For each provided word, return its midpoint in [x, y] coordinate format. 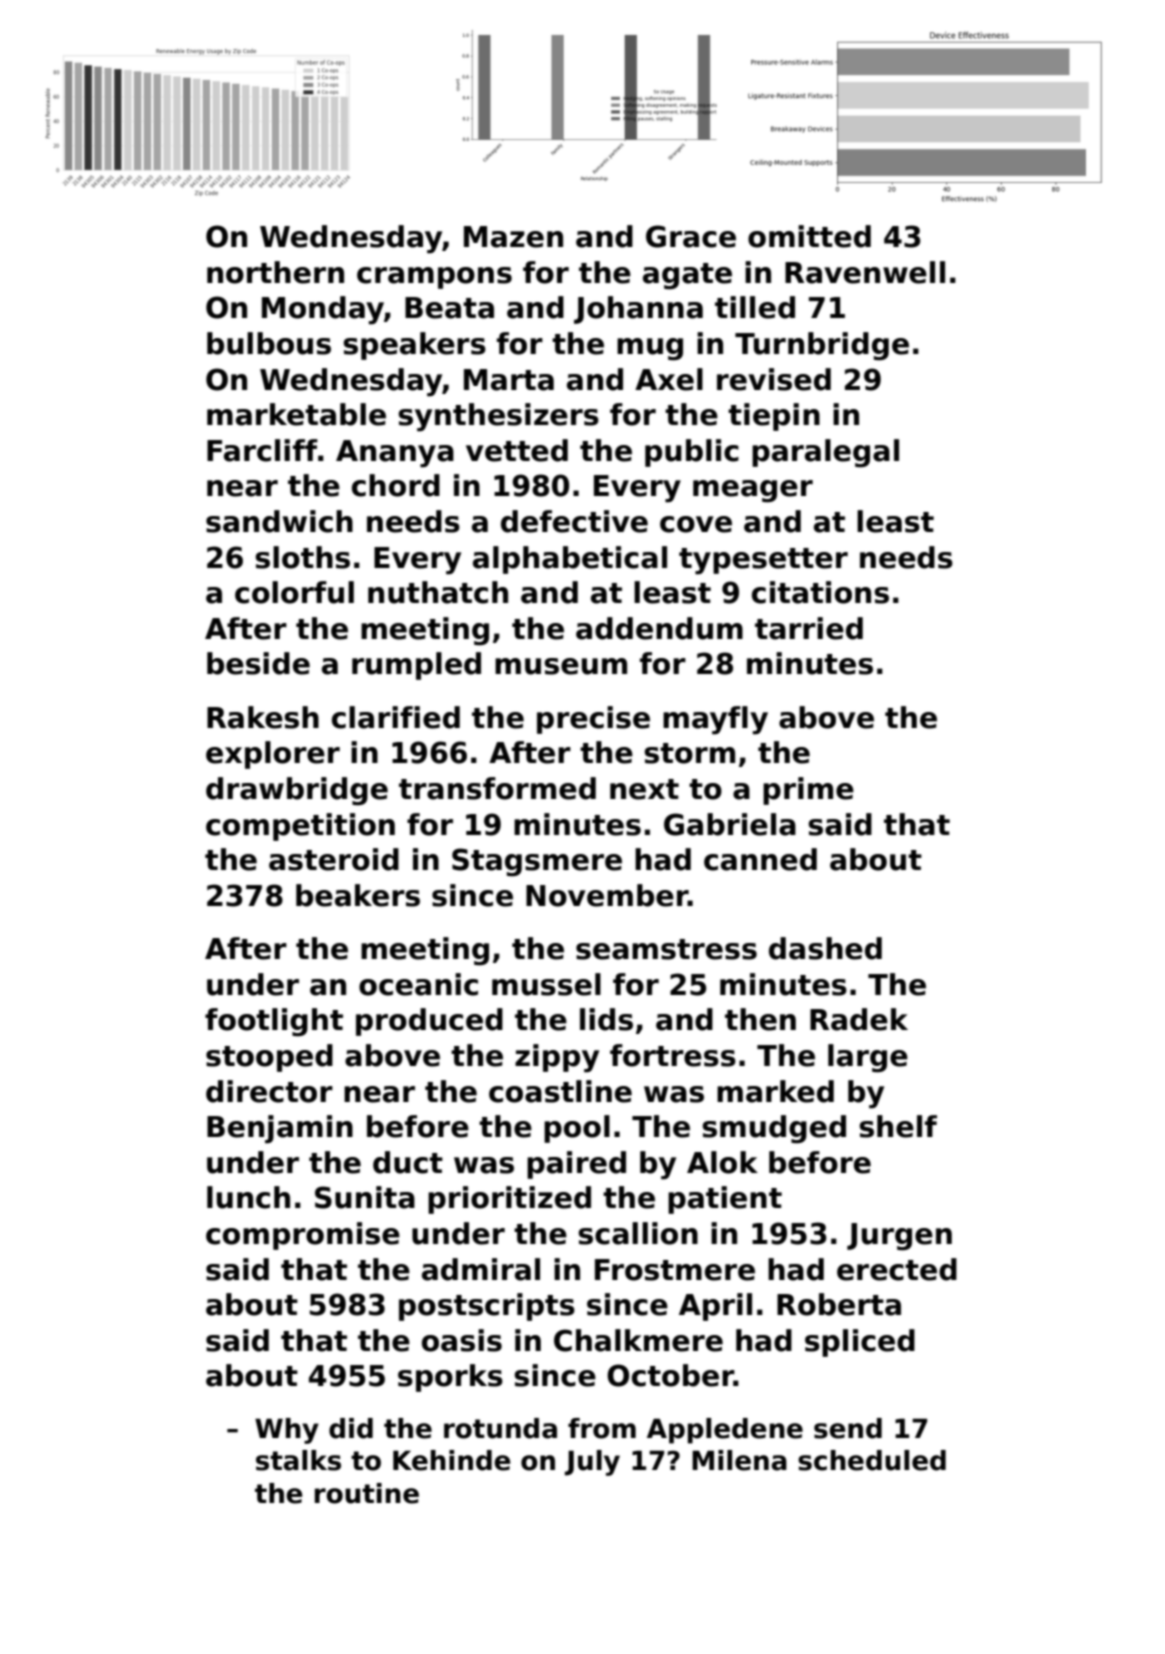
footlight [274, 1022]
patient [725, 1200]
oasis [462, 1340]
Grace [691, 236]
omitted [809, 236]
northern [275, 272]
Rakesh [263, 717]
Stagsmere [537, 862]
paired [576, 1165]
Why [287, 1431]
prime [808, 791]
